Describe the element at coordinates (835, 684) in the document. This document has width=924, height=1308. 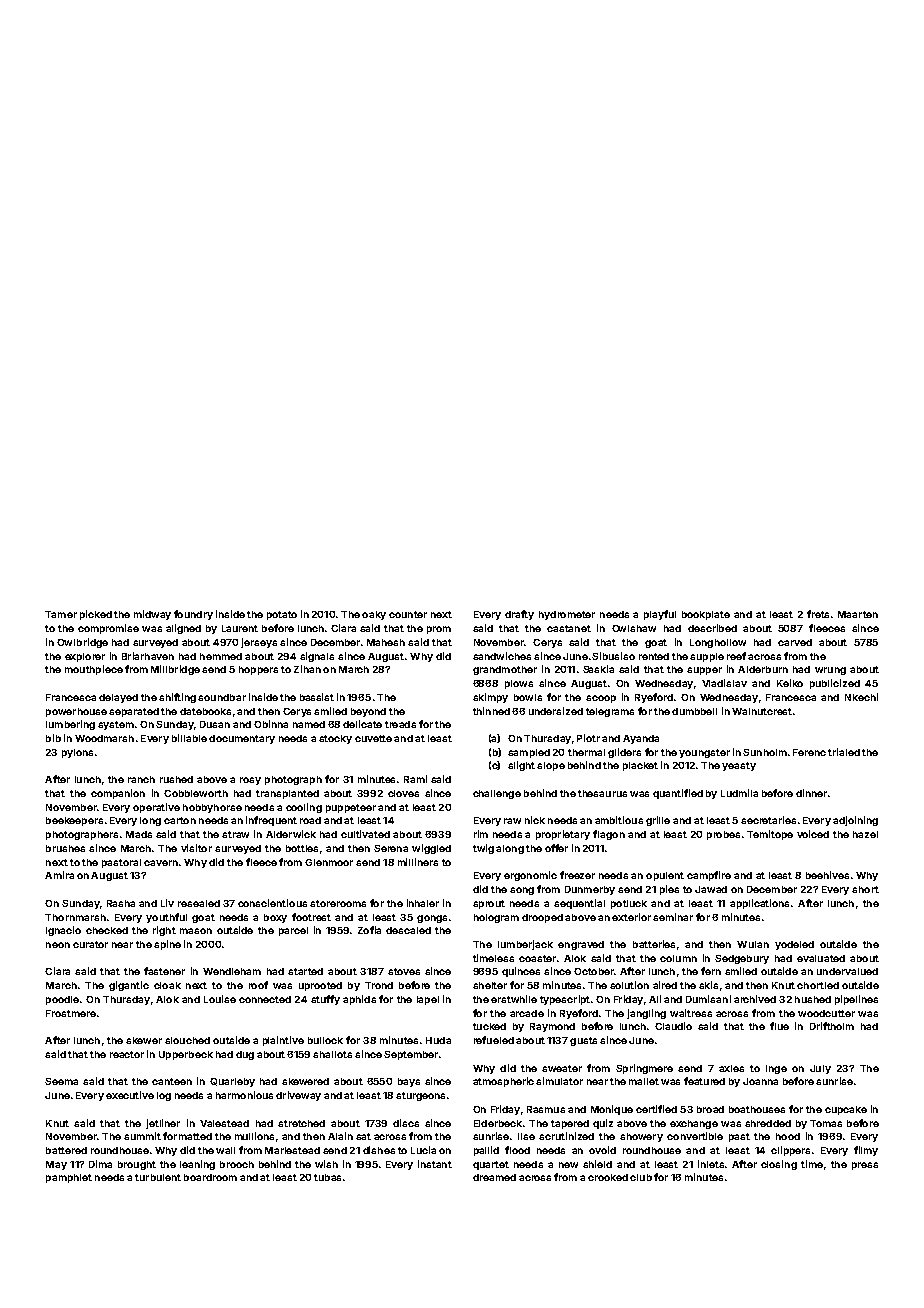
I see `publicized` at that location.
